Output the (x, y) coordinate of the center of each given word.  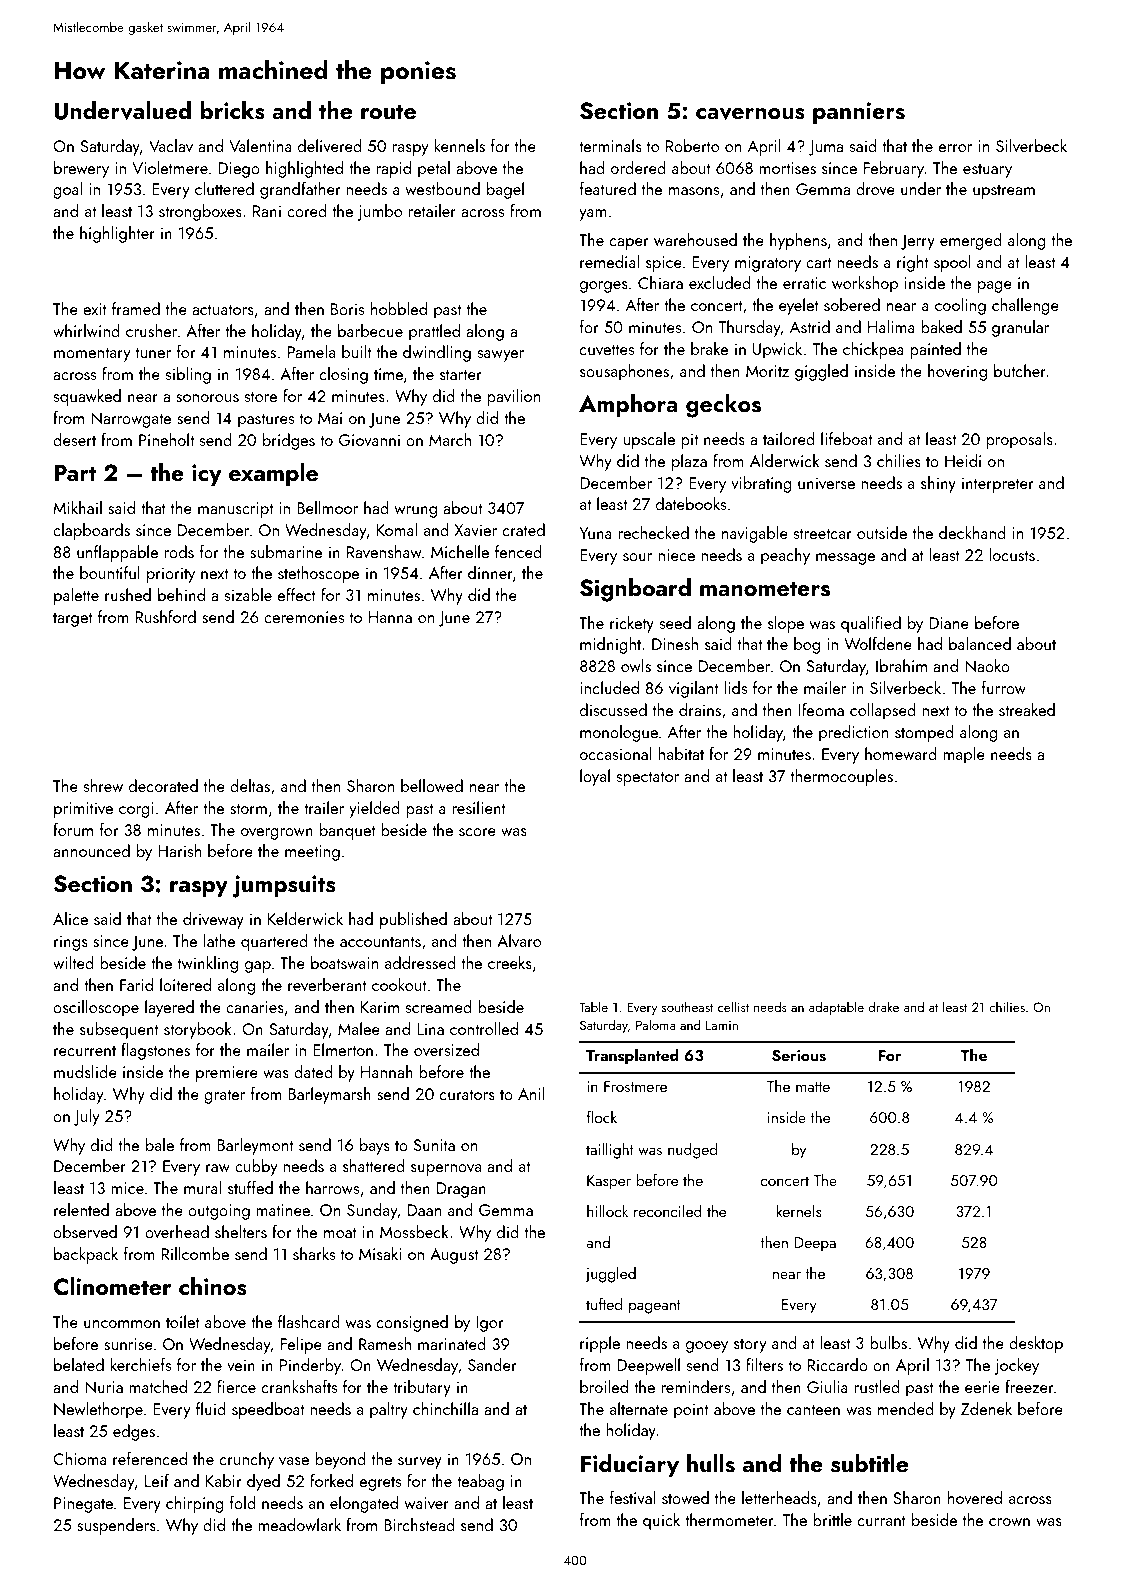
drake (884, 1006)
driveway (213, 920)
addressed (420, 962)
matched (158, 1386)
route (388, 111)
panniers (859, 113)
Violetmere (170, 167)
